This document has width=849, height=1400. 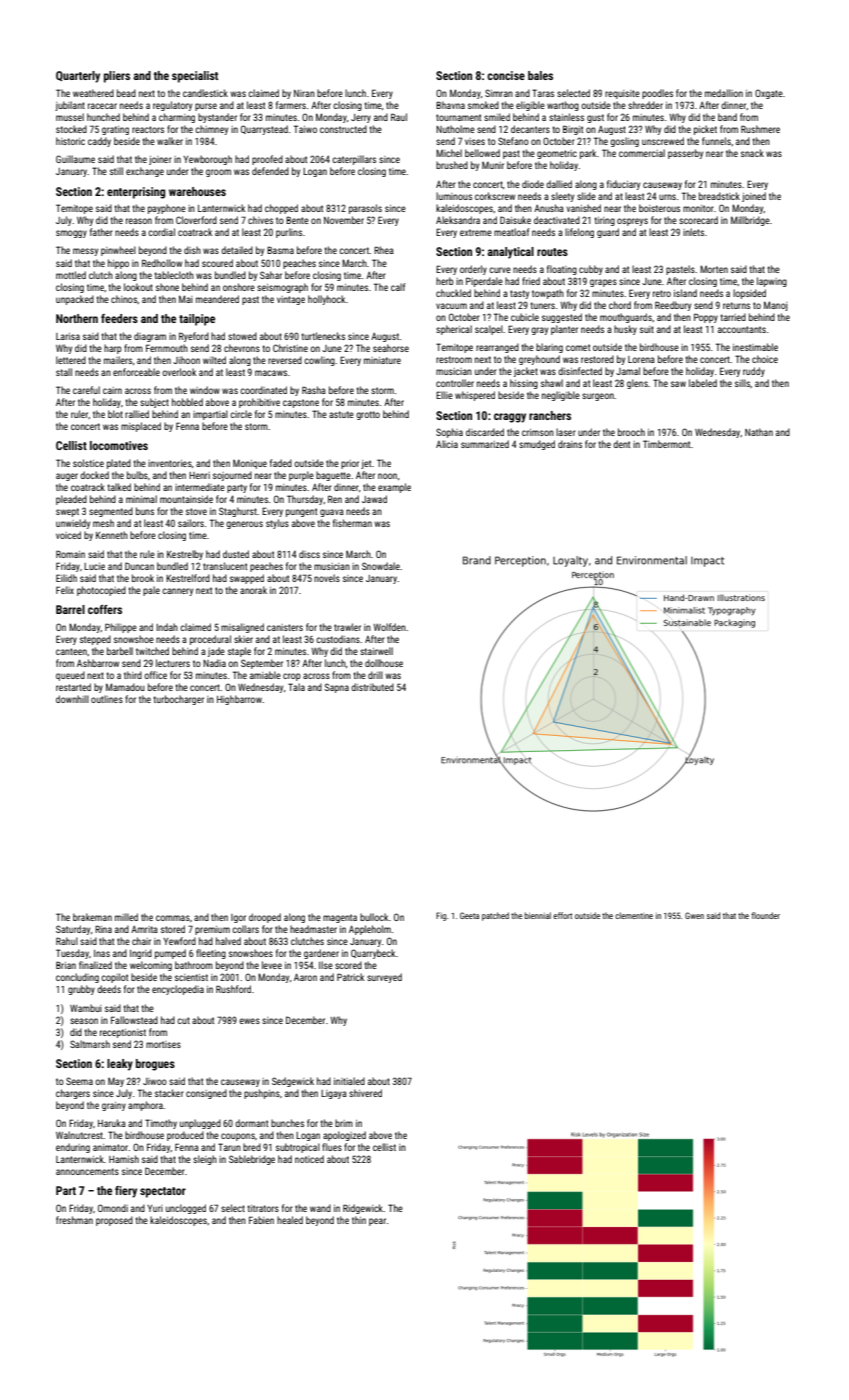 What do you see at coordinates (634, 915) in the document?
I see `clementine` at bounding box center [634, 915].
